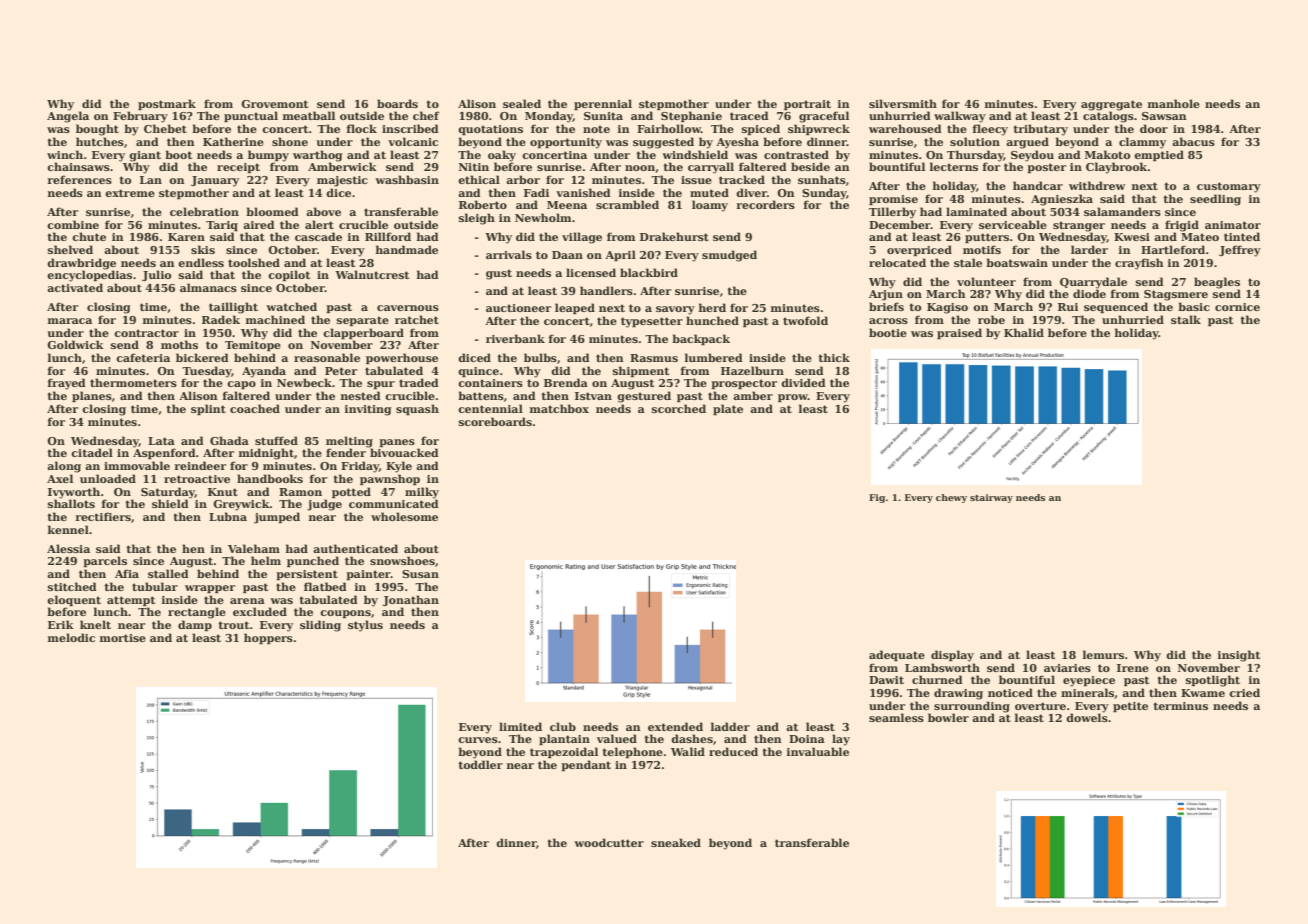  Describe the element at coordinates (133, 382) in the screenshot. I see `thermometers` at that location.
